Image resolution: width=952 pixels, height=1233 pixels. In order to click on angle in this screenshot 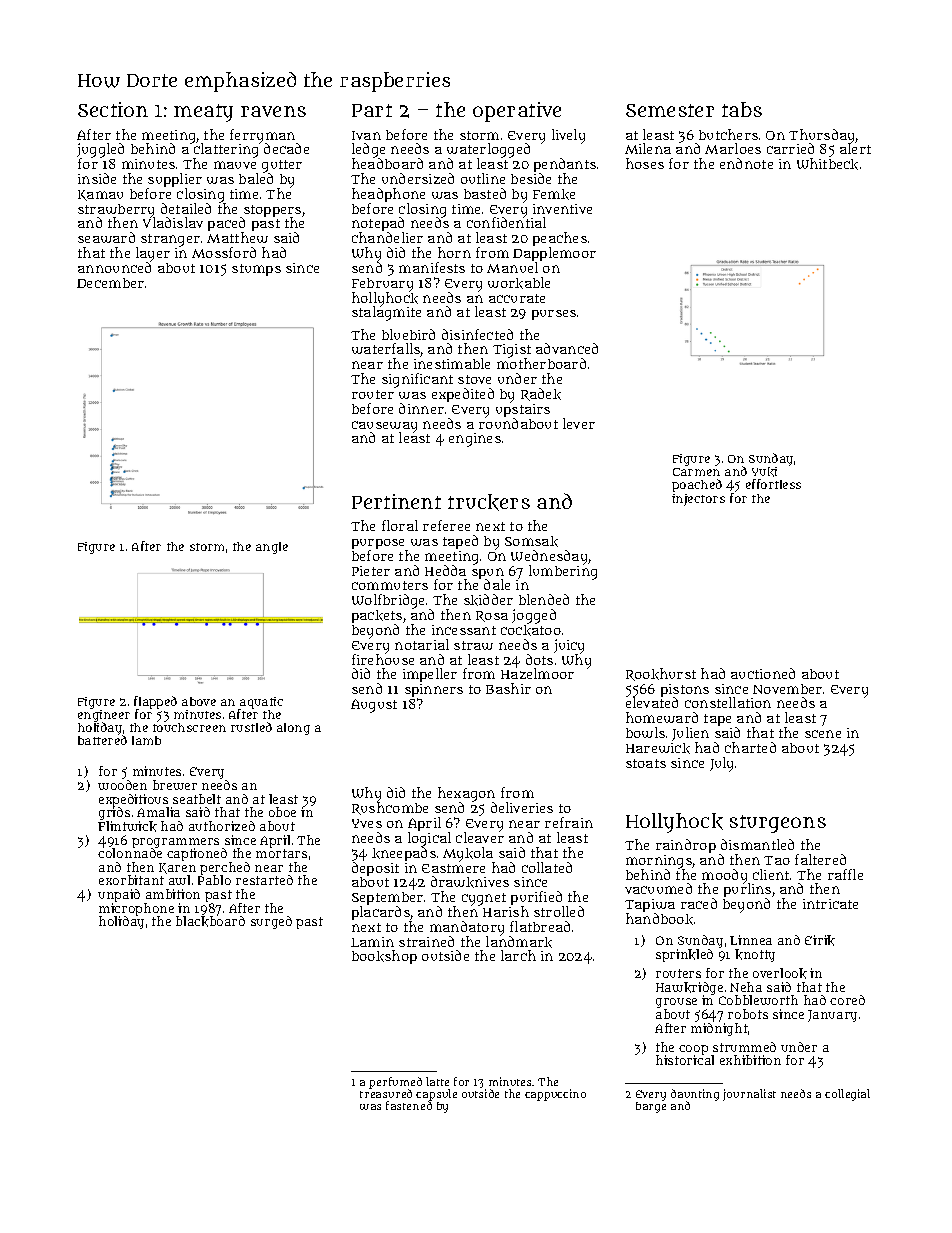, I will do `click(272, 548)`.
